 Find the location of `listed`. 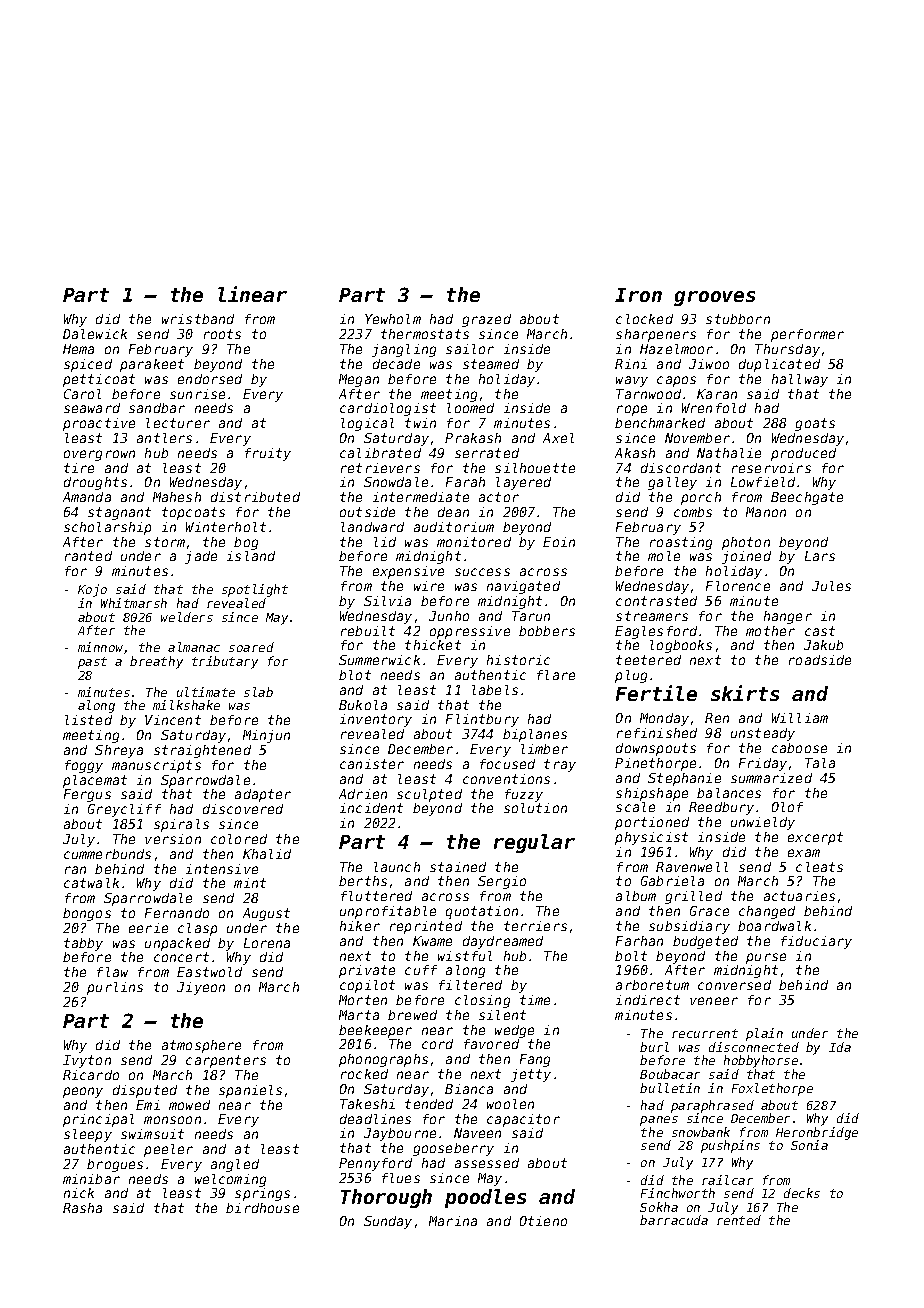

listed is located at coordinates (88, 720).
